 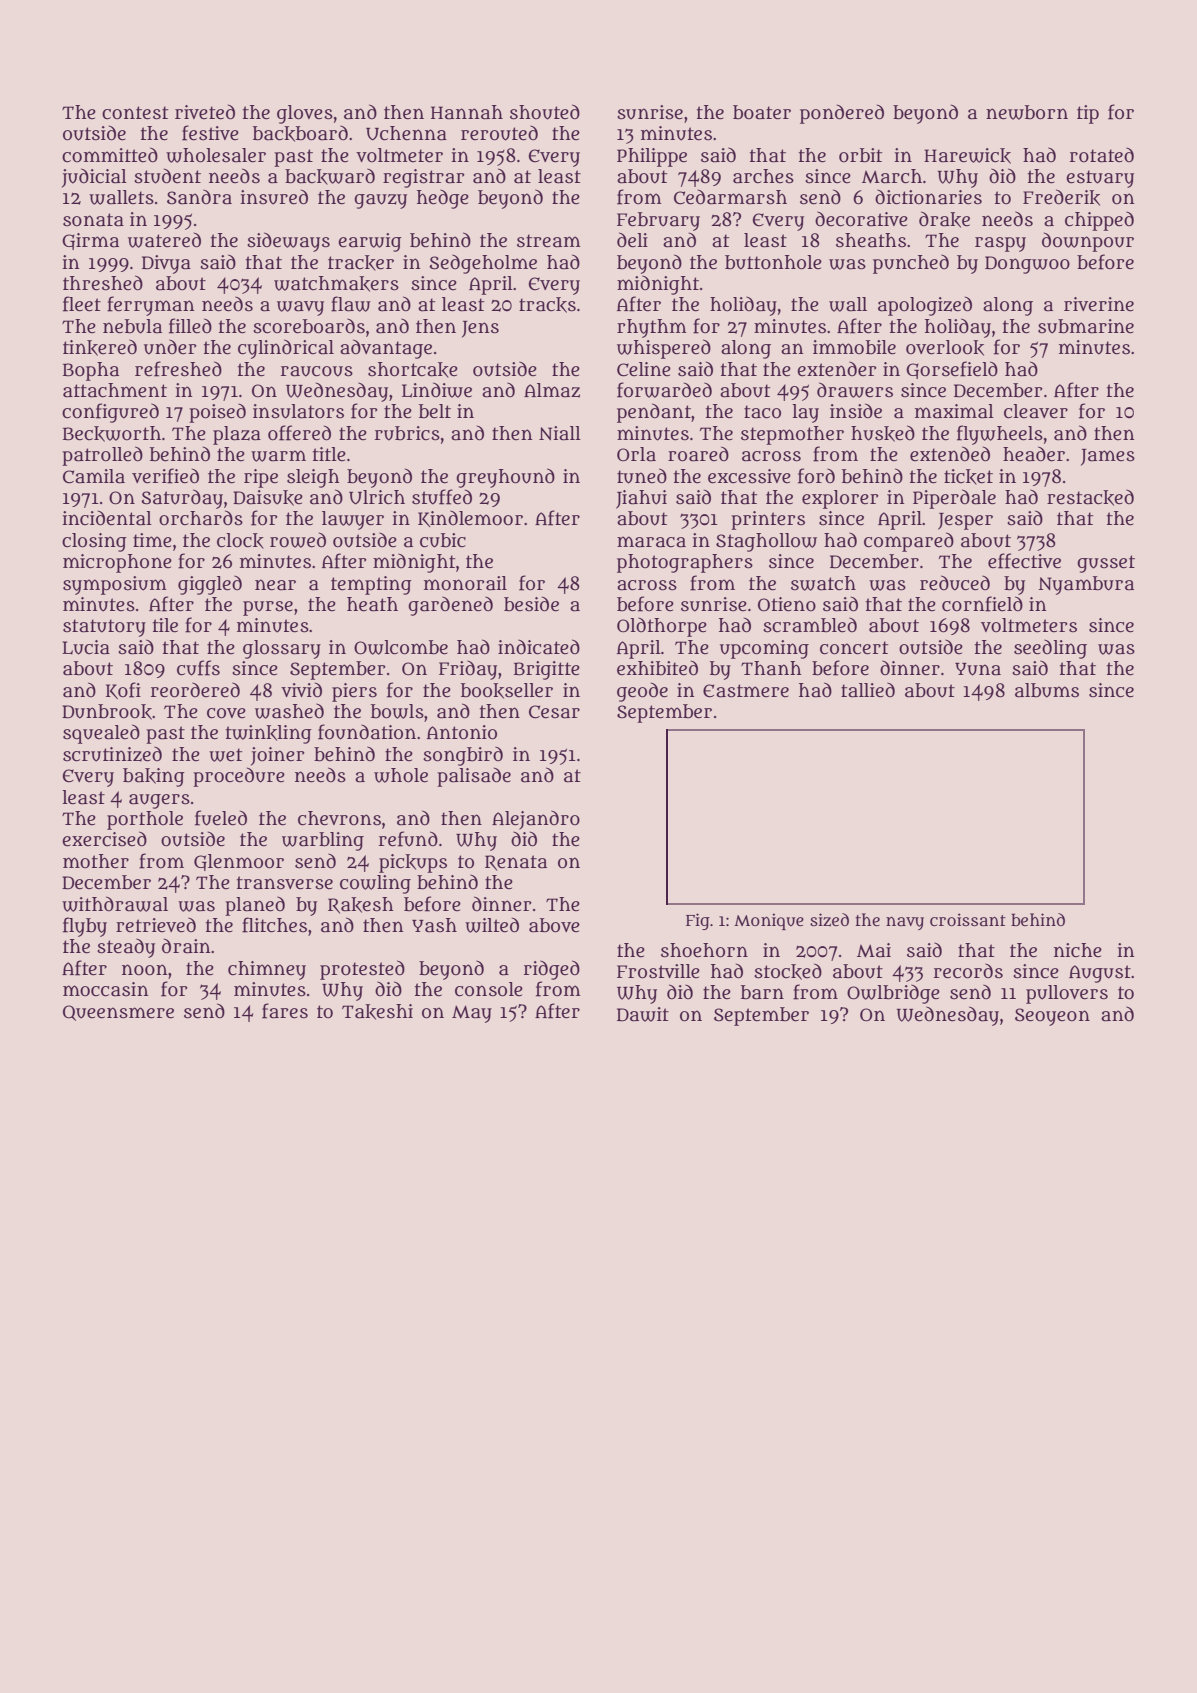 What do you see at coordinates (305, 114) in the screenshot?
I see `gloves` at bounding box center [305, 114].
